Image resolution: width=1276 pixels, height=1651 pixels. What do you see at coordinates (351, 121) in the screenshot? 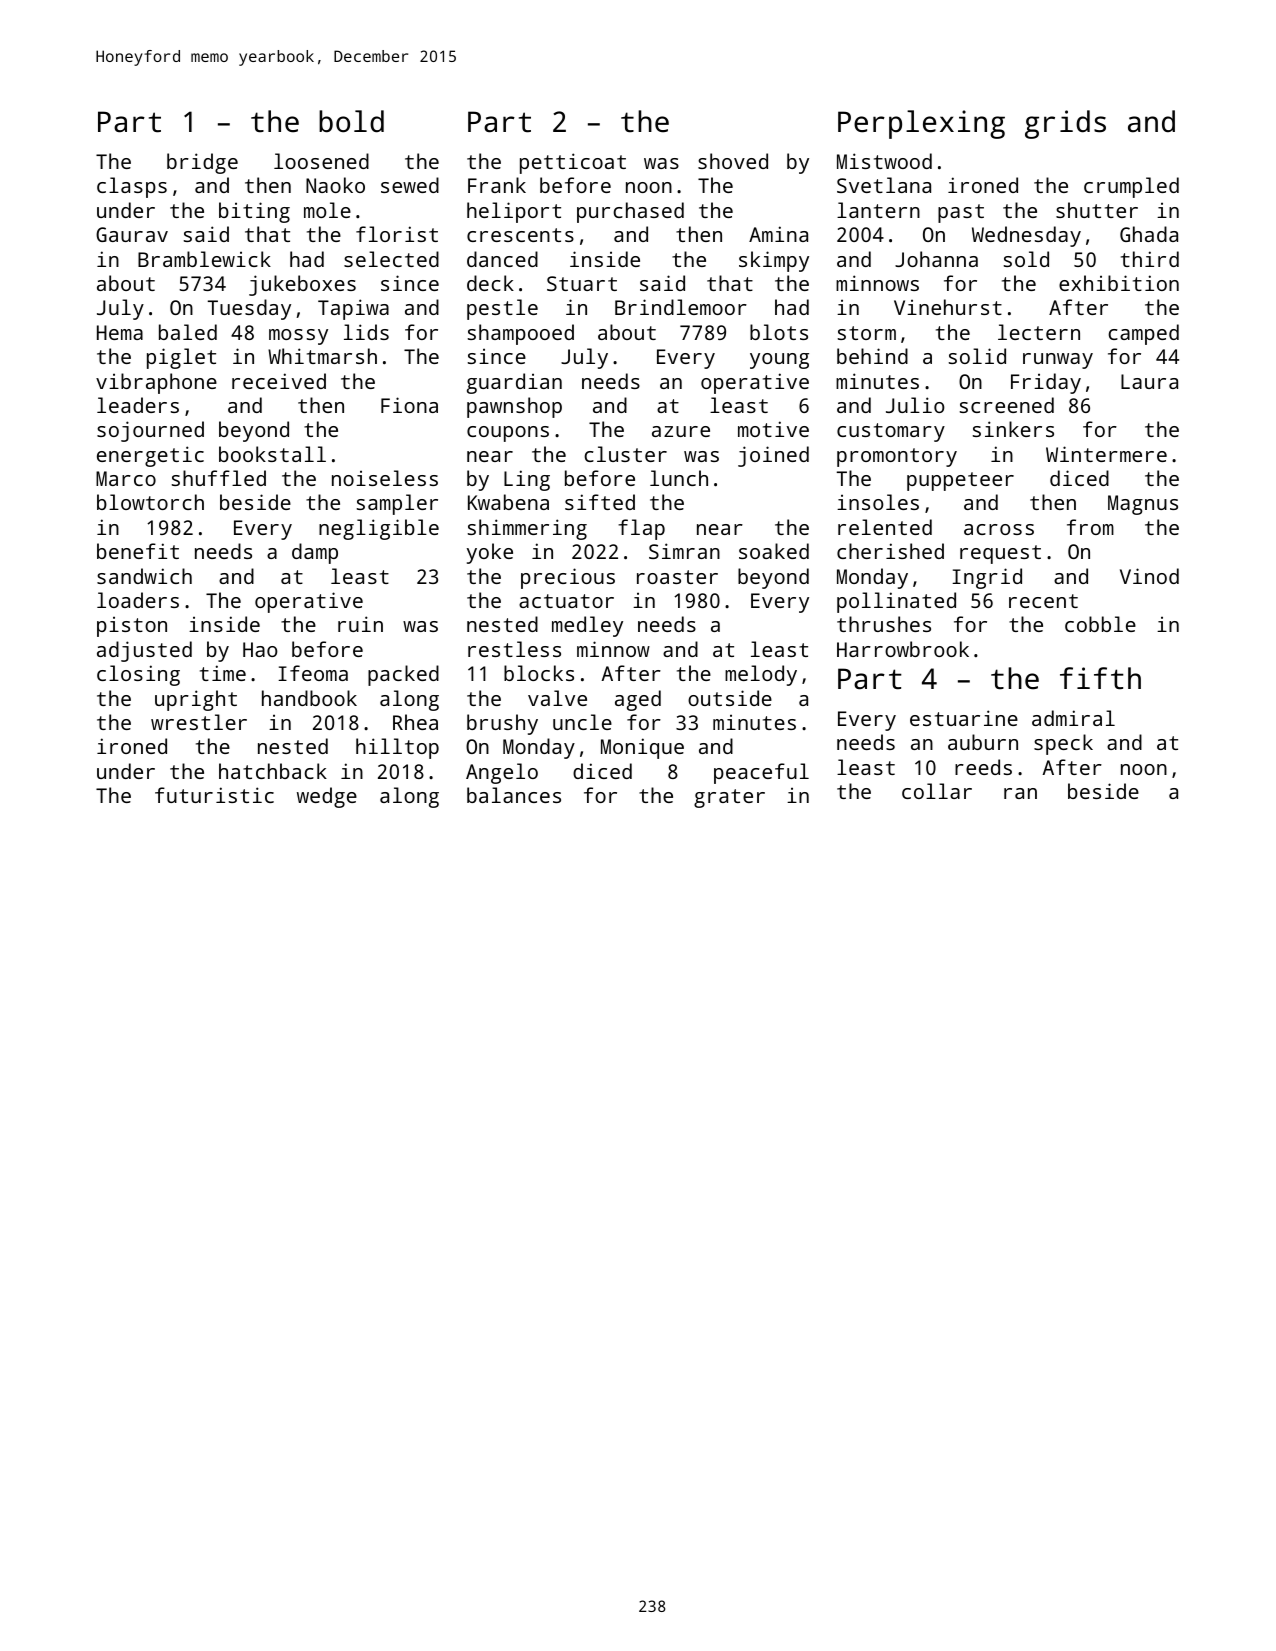
I see `bold` at bounding box center [351, 121].
